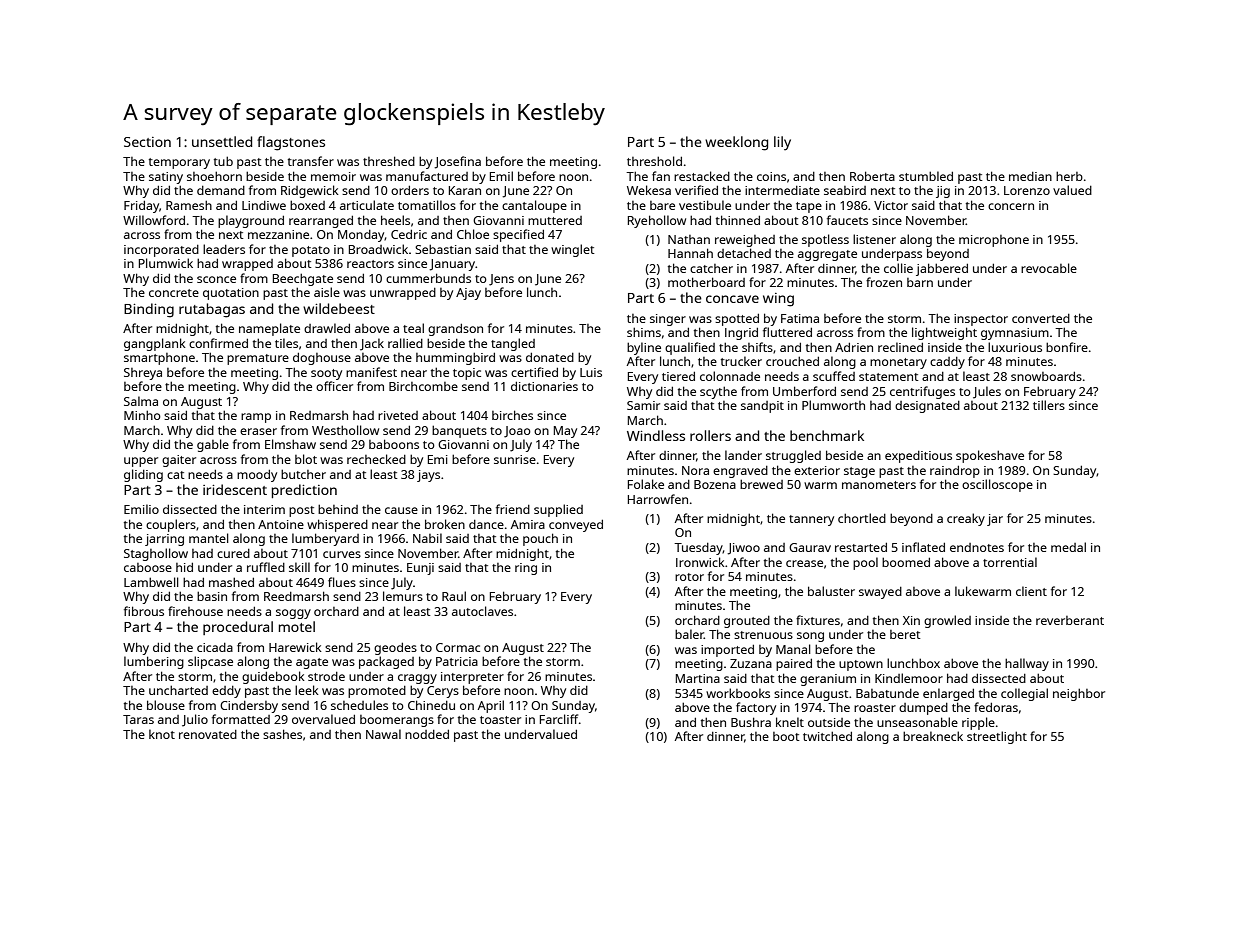  I want to click on nodded, so click(427, 734).
